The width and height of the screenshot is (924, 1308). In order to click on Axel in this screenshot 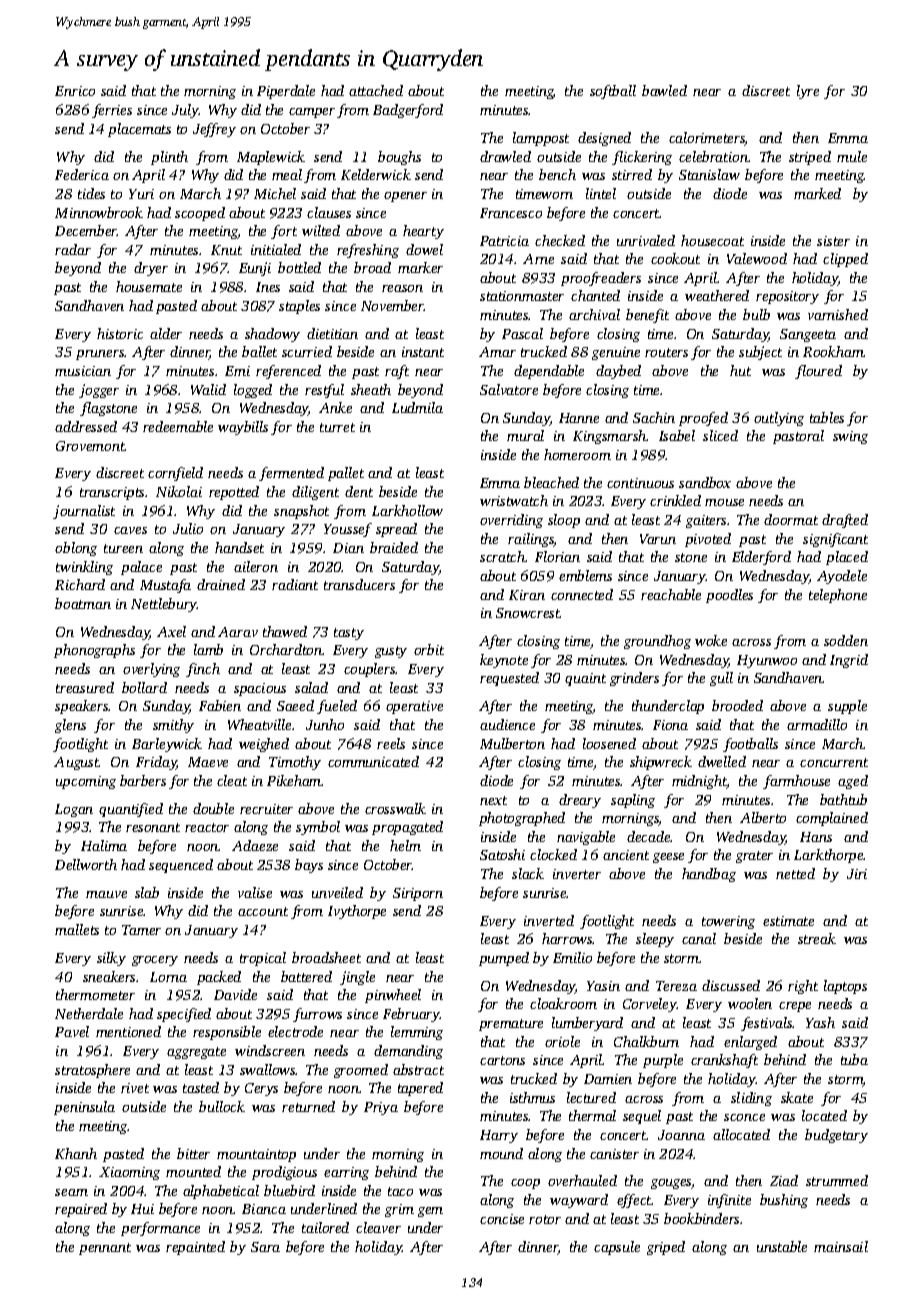, I will do `click(171, 631)`.
